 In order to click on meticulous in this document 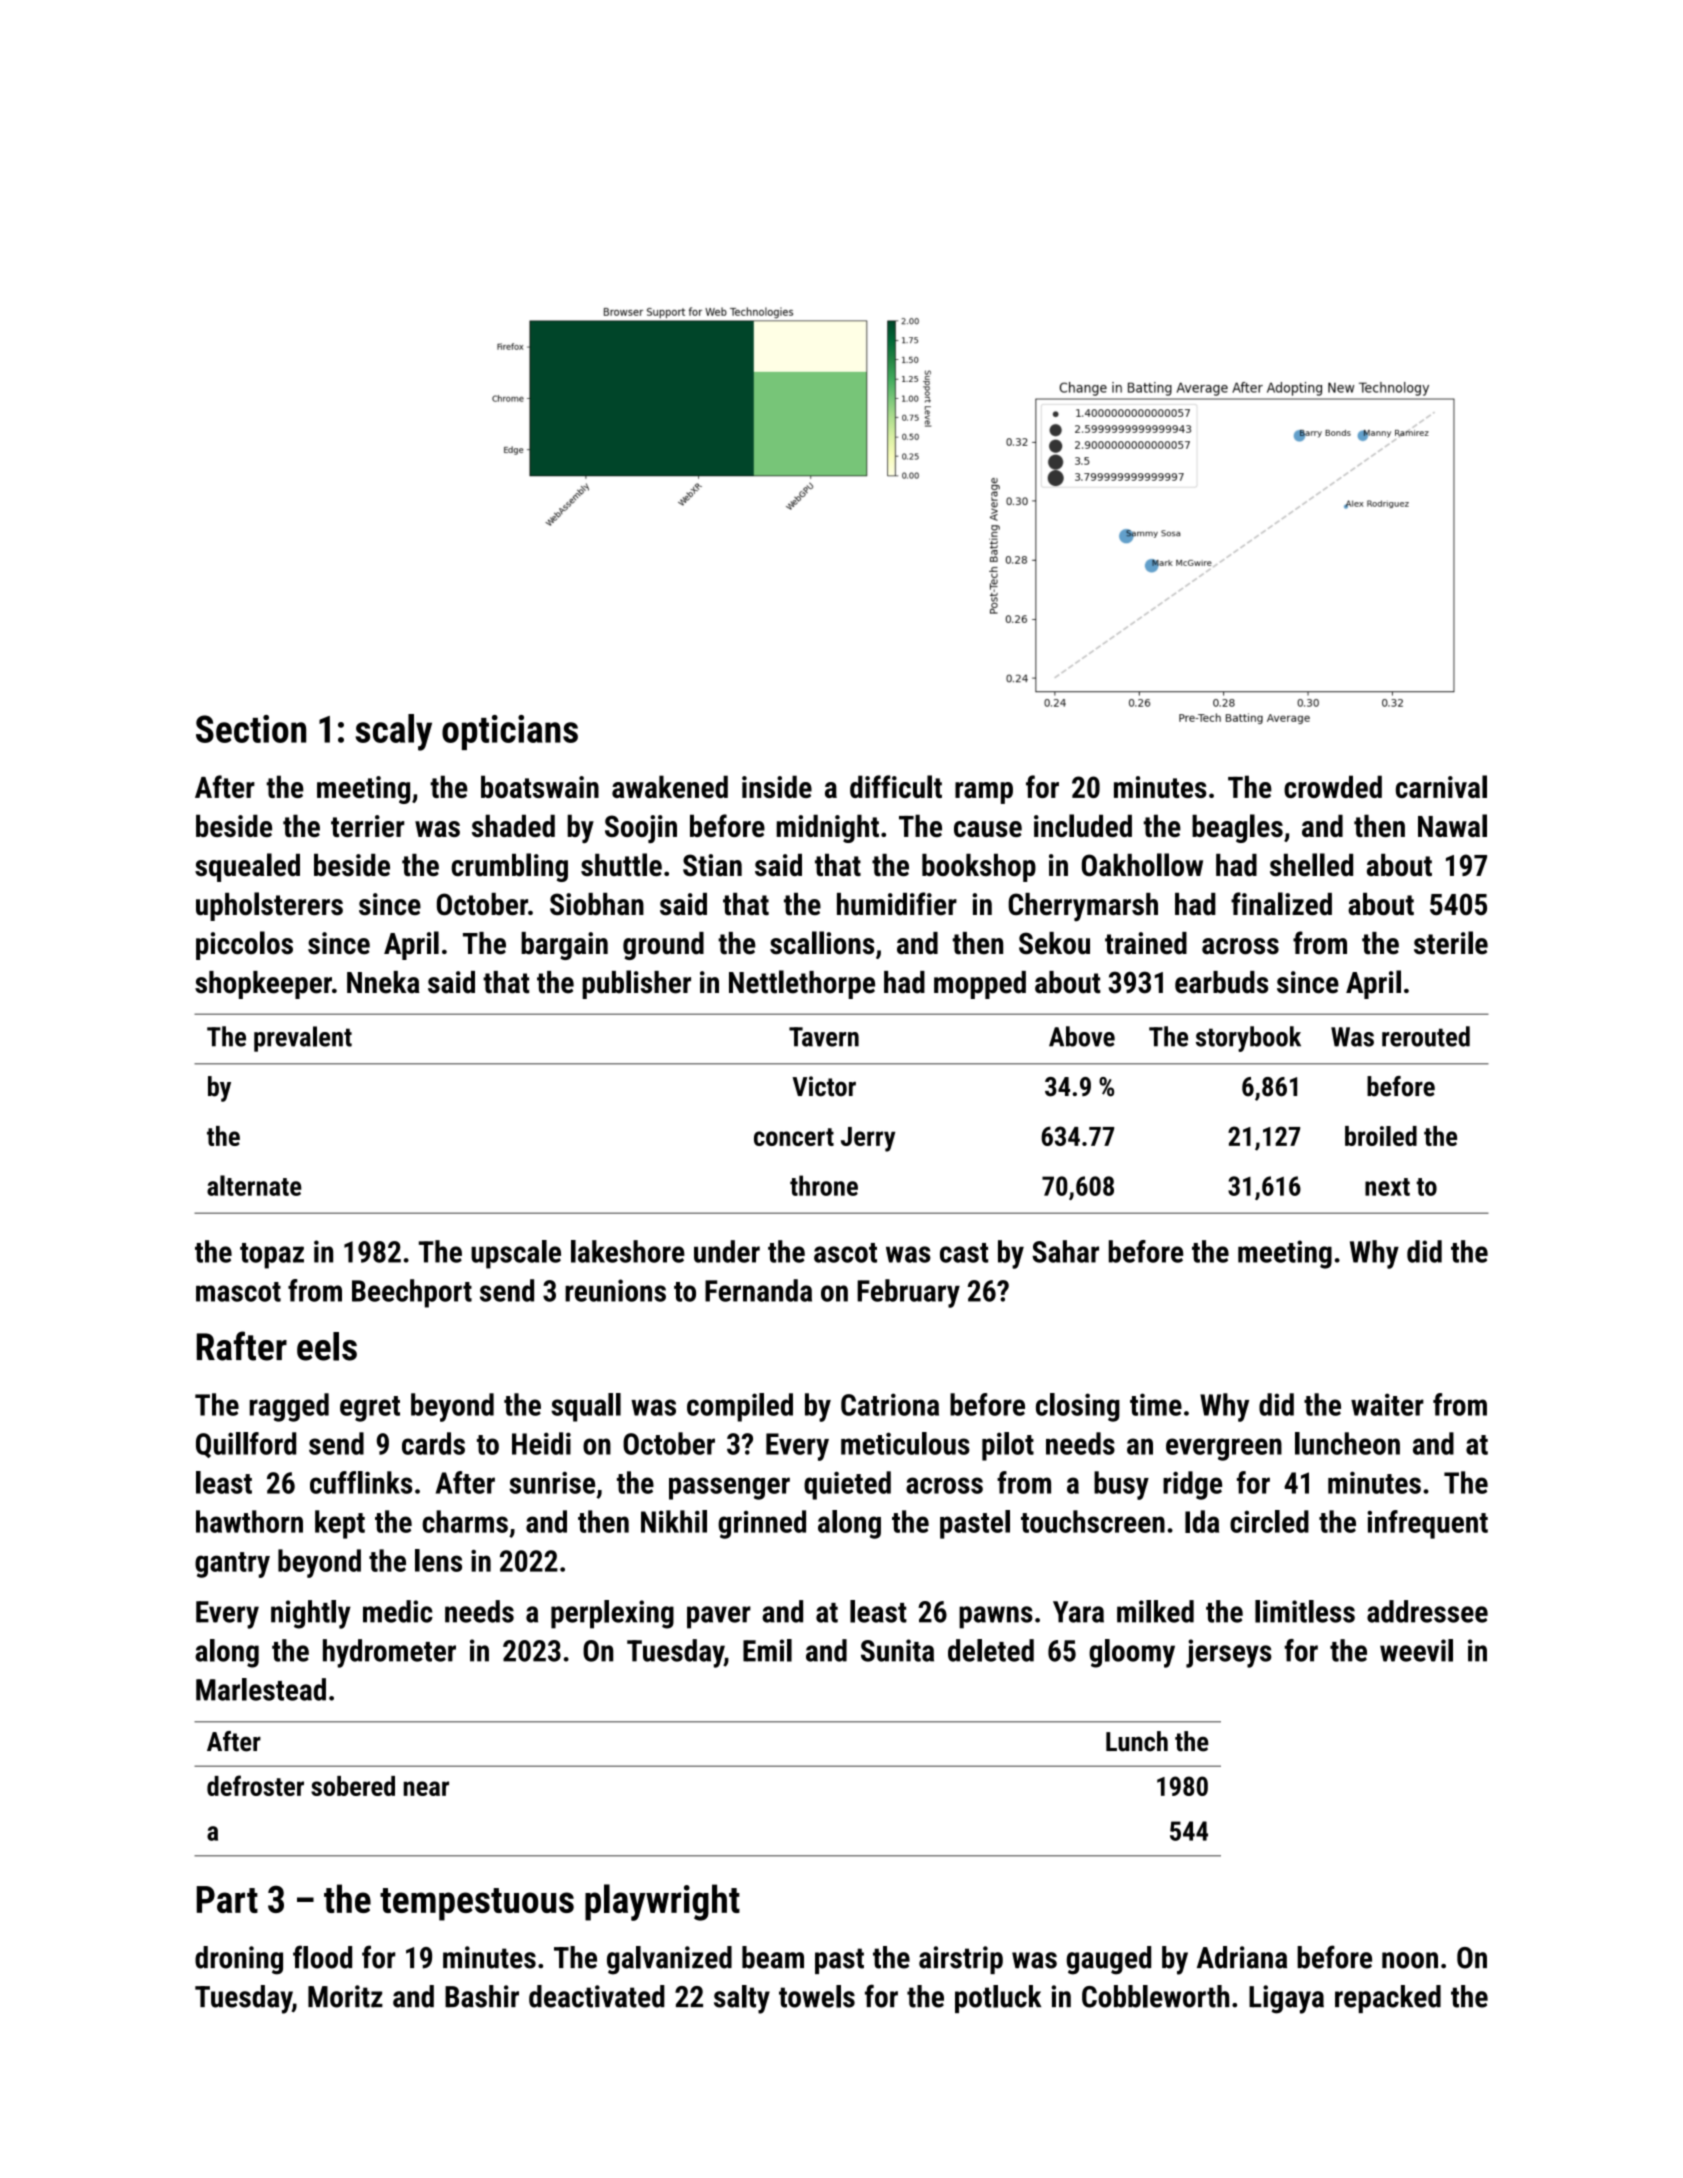, I will do `click(905, 1443)`.
